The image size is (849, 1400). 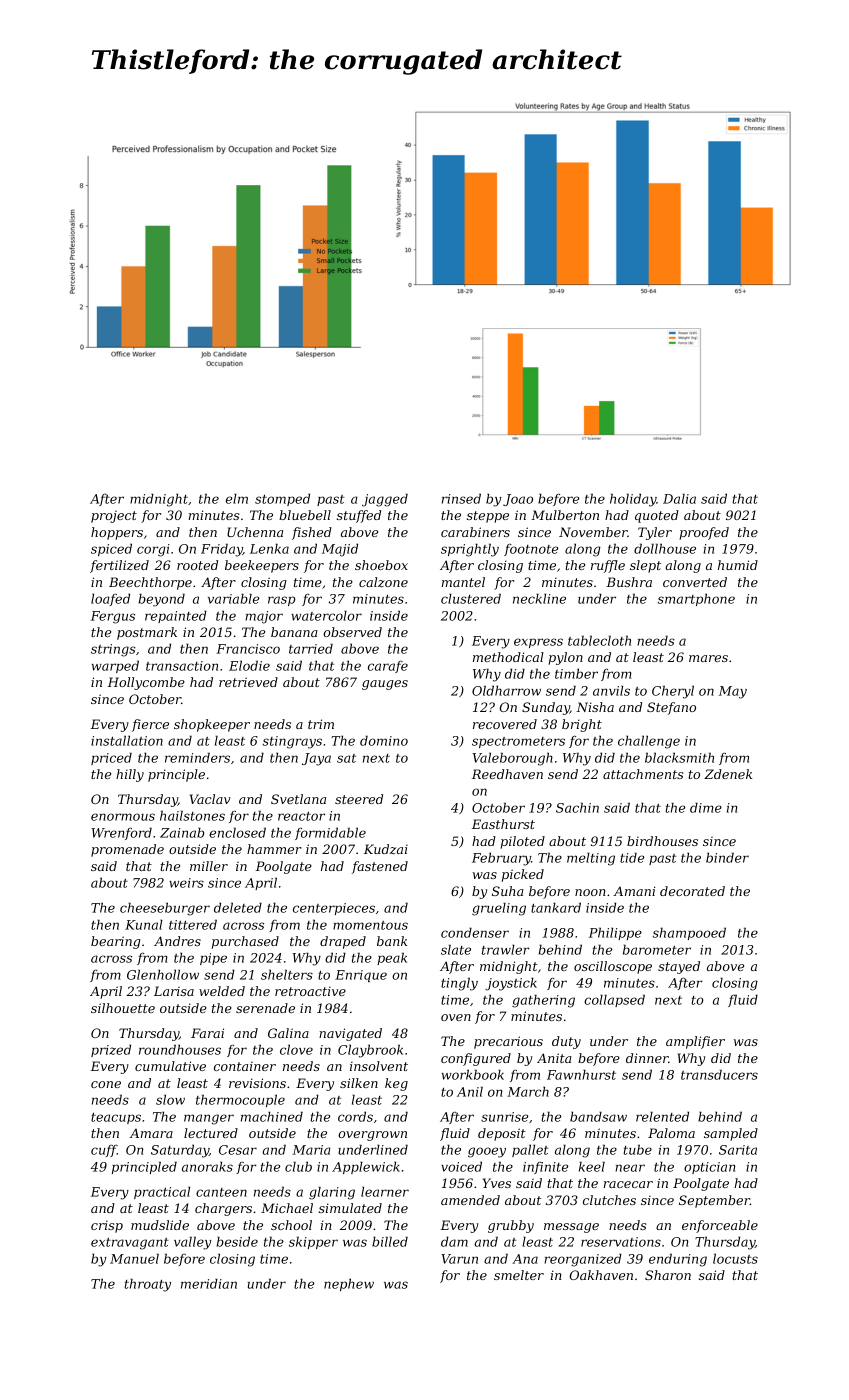 I want to click on Amara, so click(x=151, y=1133).
